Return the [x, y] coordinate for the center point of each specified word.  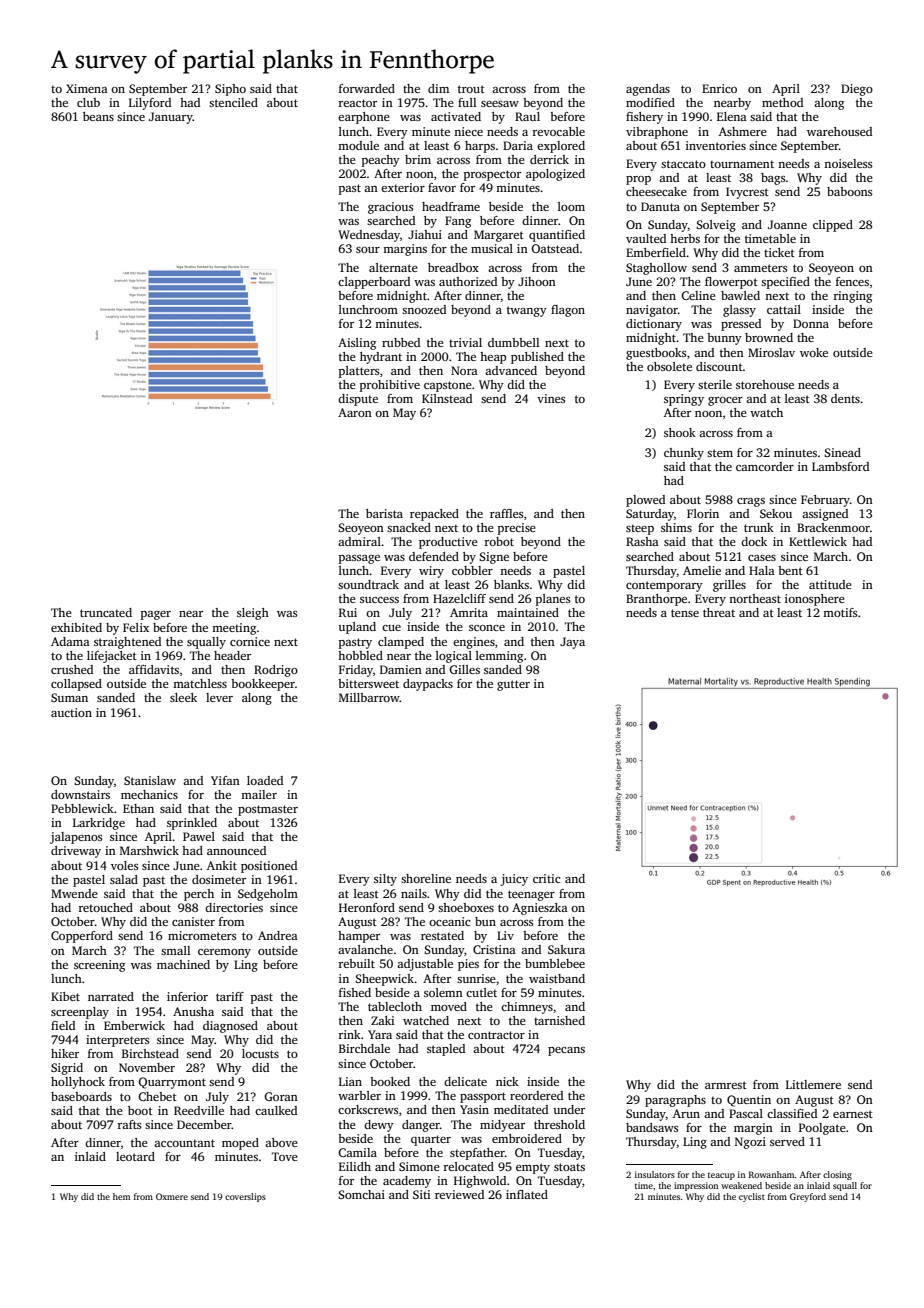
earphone [364, 118]
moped [240, 1144]
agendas [648, 90]
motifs [840, 612]
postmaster [268, 810]
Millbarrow [369, 697]
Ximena [87, 88]
